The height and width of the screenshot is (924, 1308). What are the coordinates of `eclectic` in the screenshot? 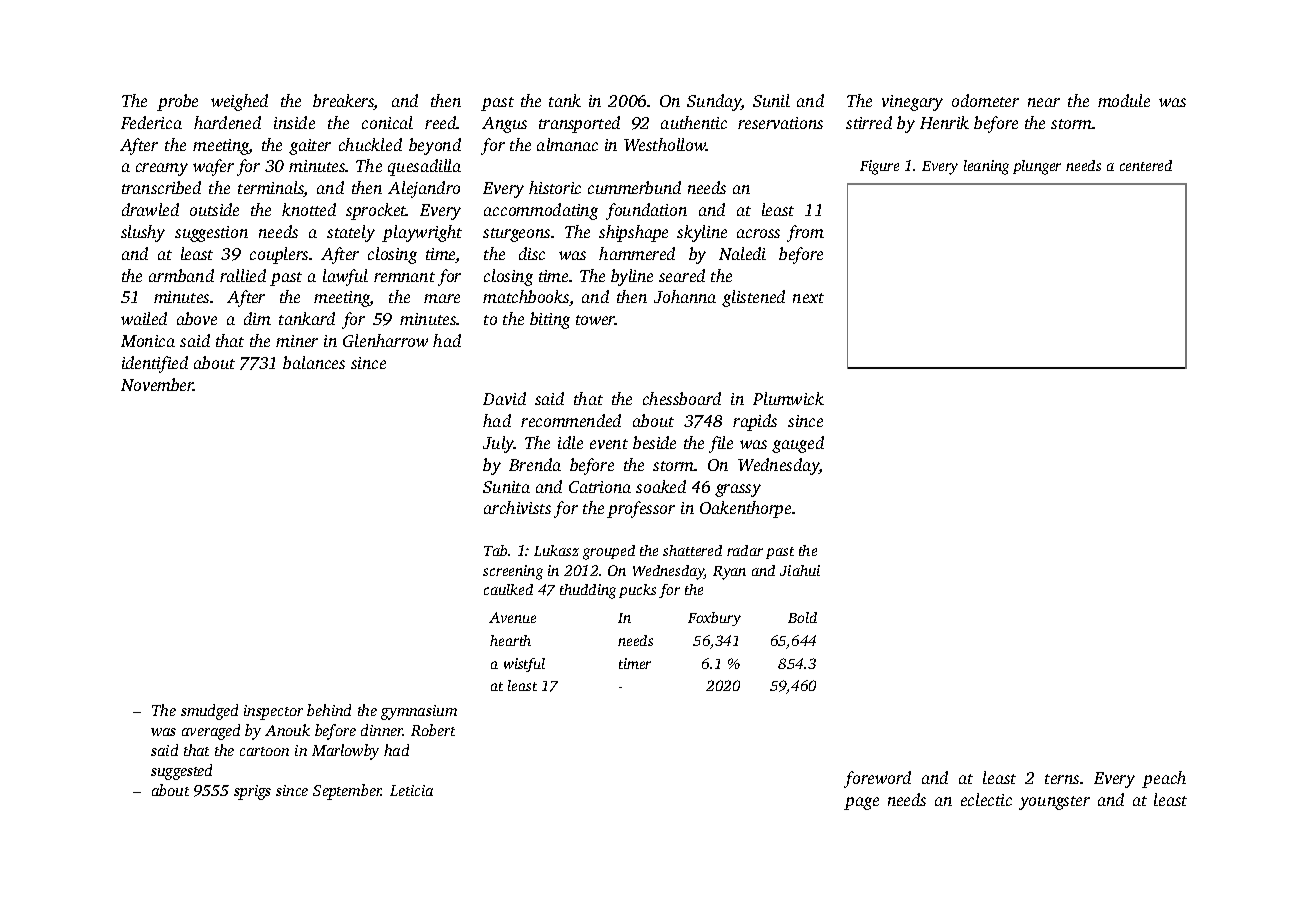 It's located at (986, 799).
